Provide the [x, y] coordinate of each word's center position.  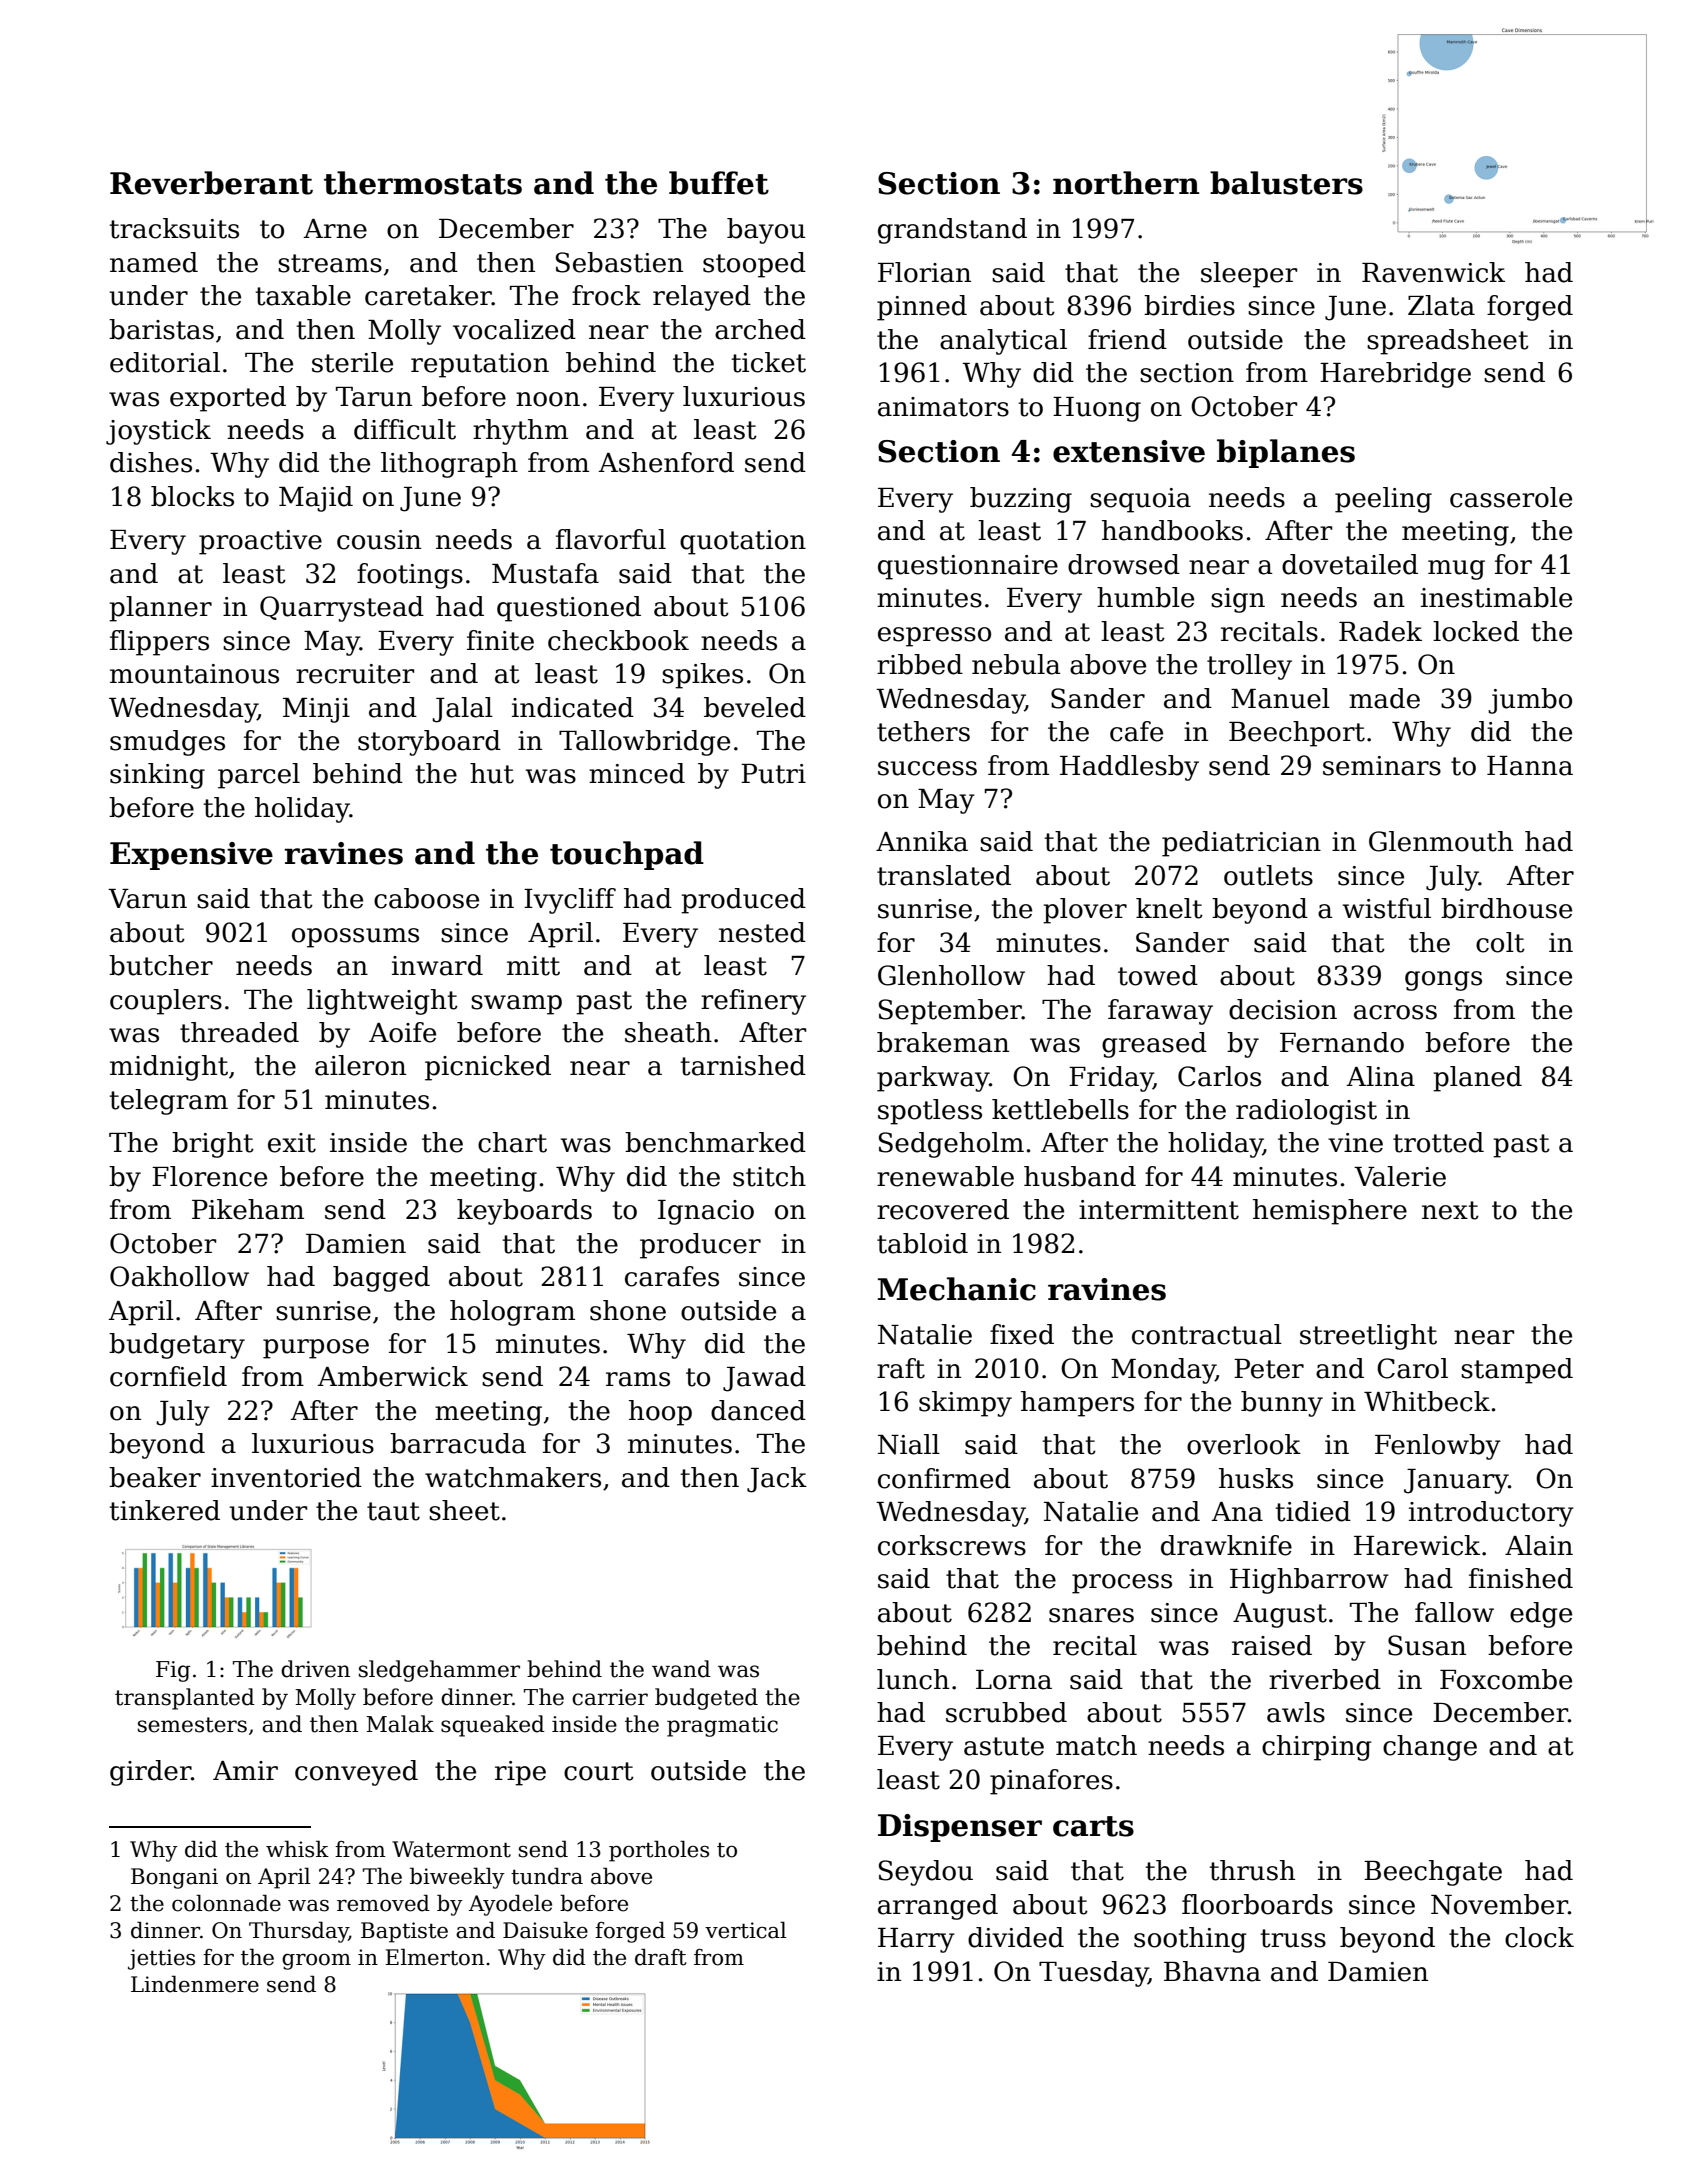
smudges [167, 743]
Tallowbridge [644, 743]
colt [1500, 942]
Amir [245, 1770]
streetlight [1368, 1337]
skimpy [965, 1404]
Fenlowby [1438, 1447]
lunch [913, 1679]
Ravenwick [1433, 272]
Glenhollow [951, 975]
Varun [147, 899]
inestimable [1496, 597]
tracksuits [174, 228]
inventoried [286, 1477]
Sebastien [619, 262]
